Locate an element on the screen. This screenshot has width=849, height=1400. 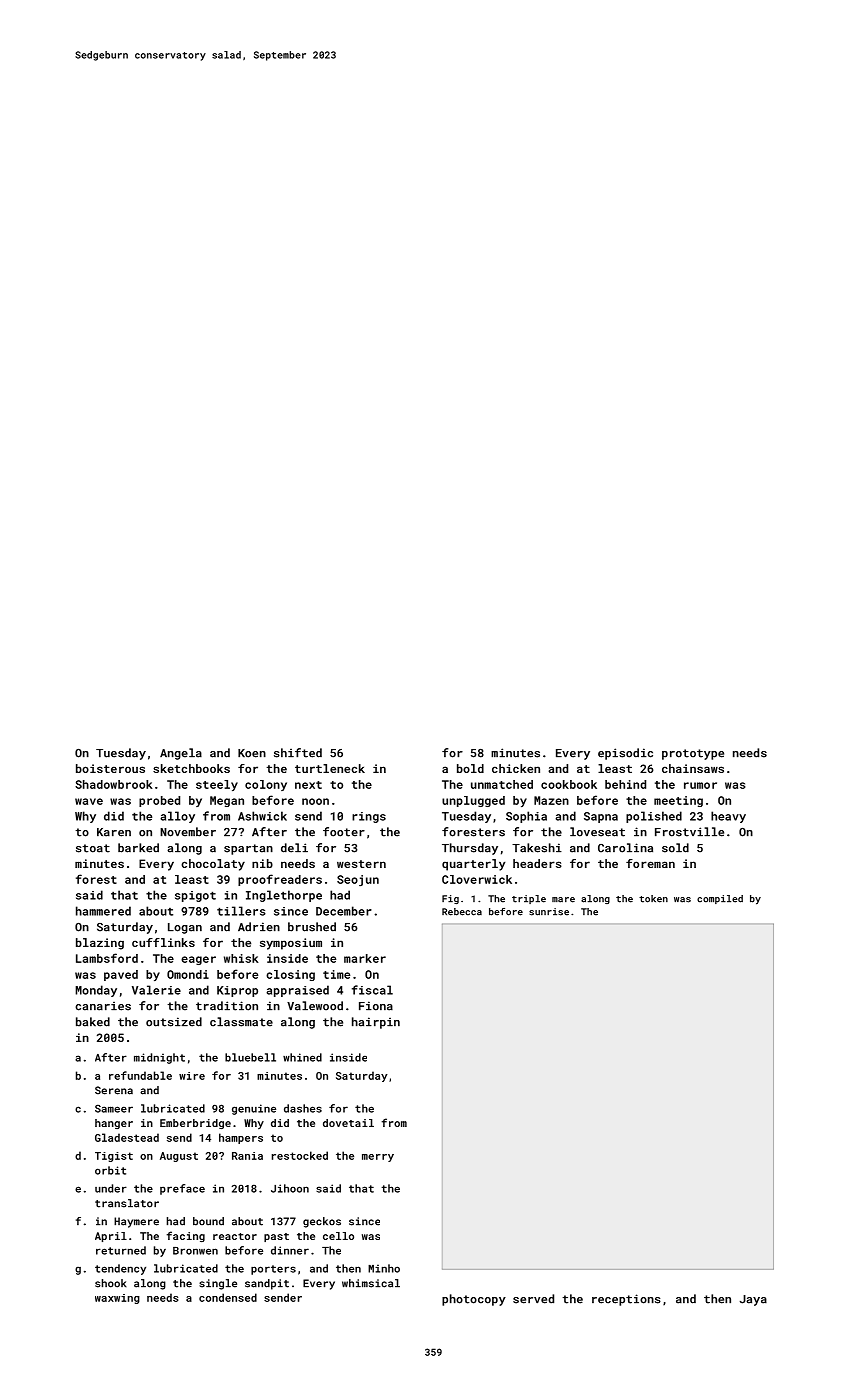
merry is located at coordinates (378, 1158).
